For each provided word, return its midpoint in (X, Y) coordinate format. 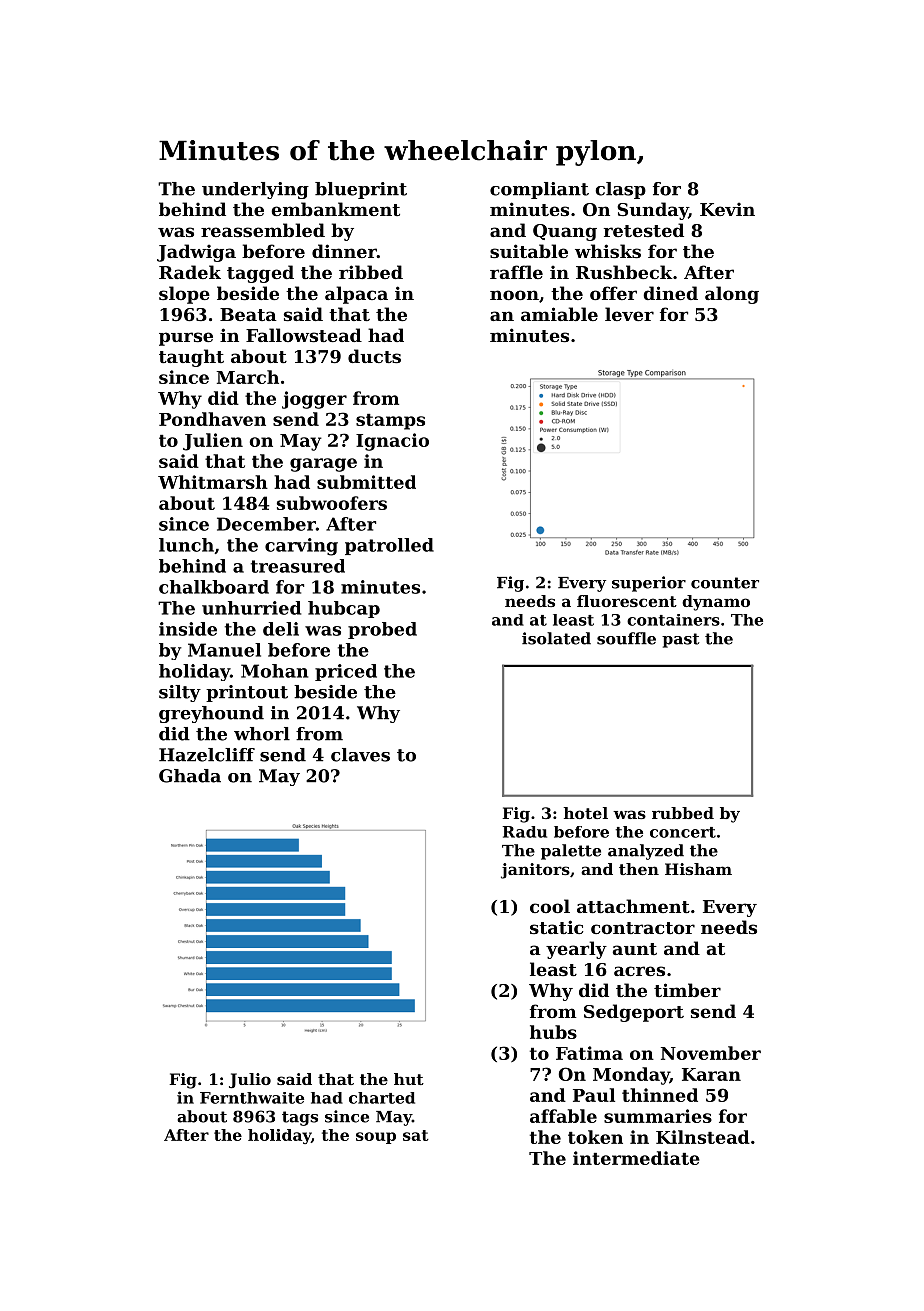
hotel (586, 813)
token (595, 1137)
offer (613, 293)
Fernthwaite (252, 1098)
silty (180, 693)
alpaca (356, 295)
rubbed (683, 813)
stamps (390, 422)
